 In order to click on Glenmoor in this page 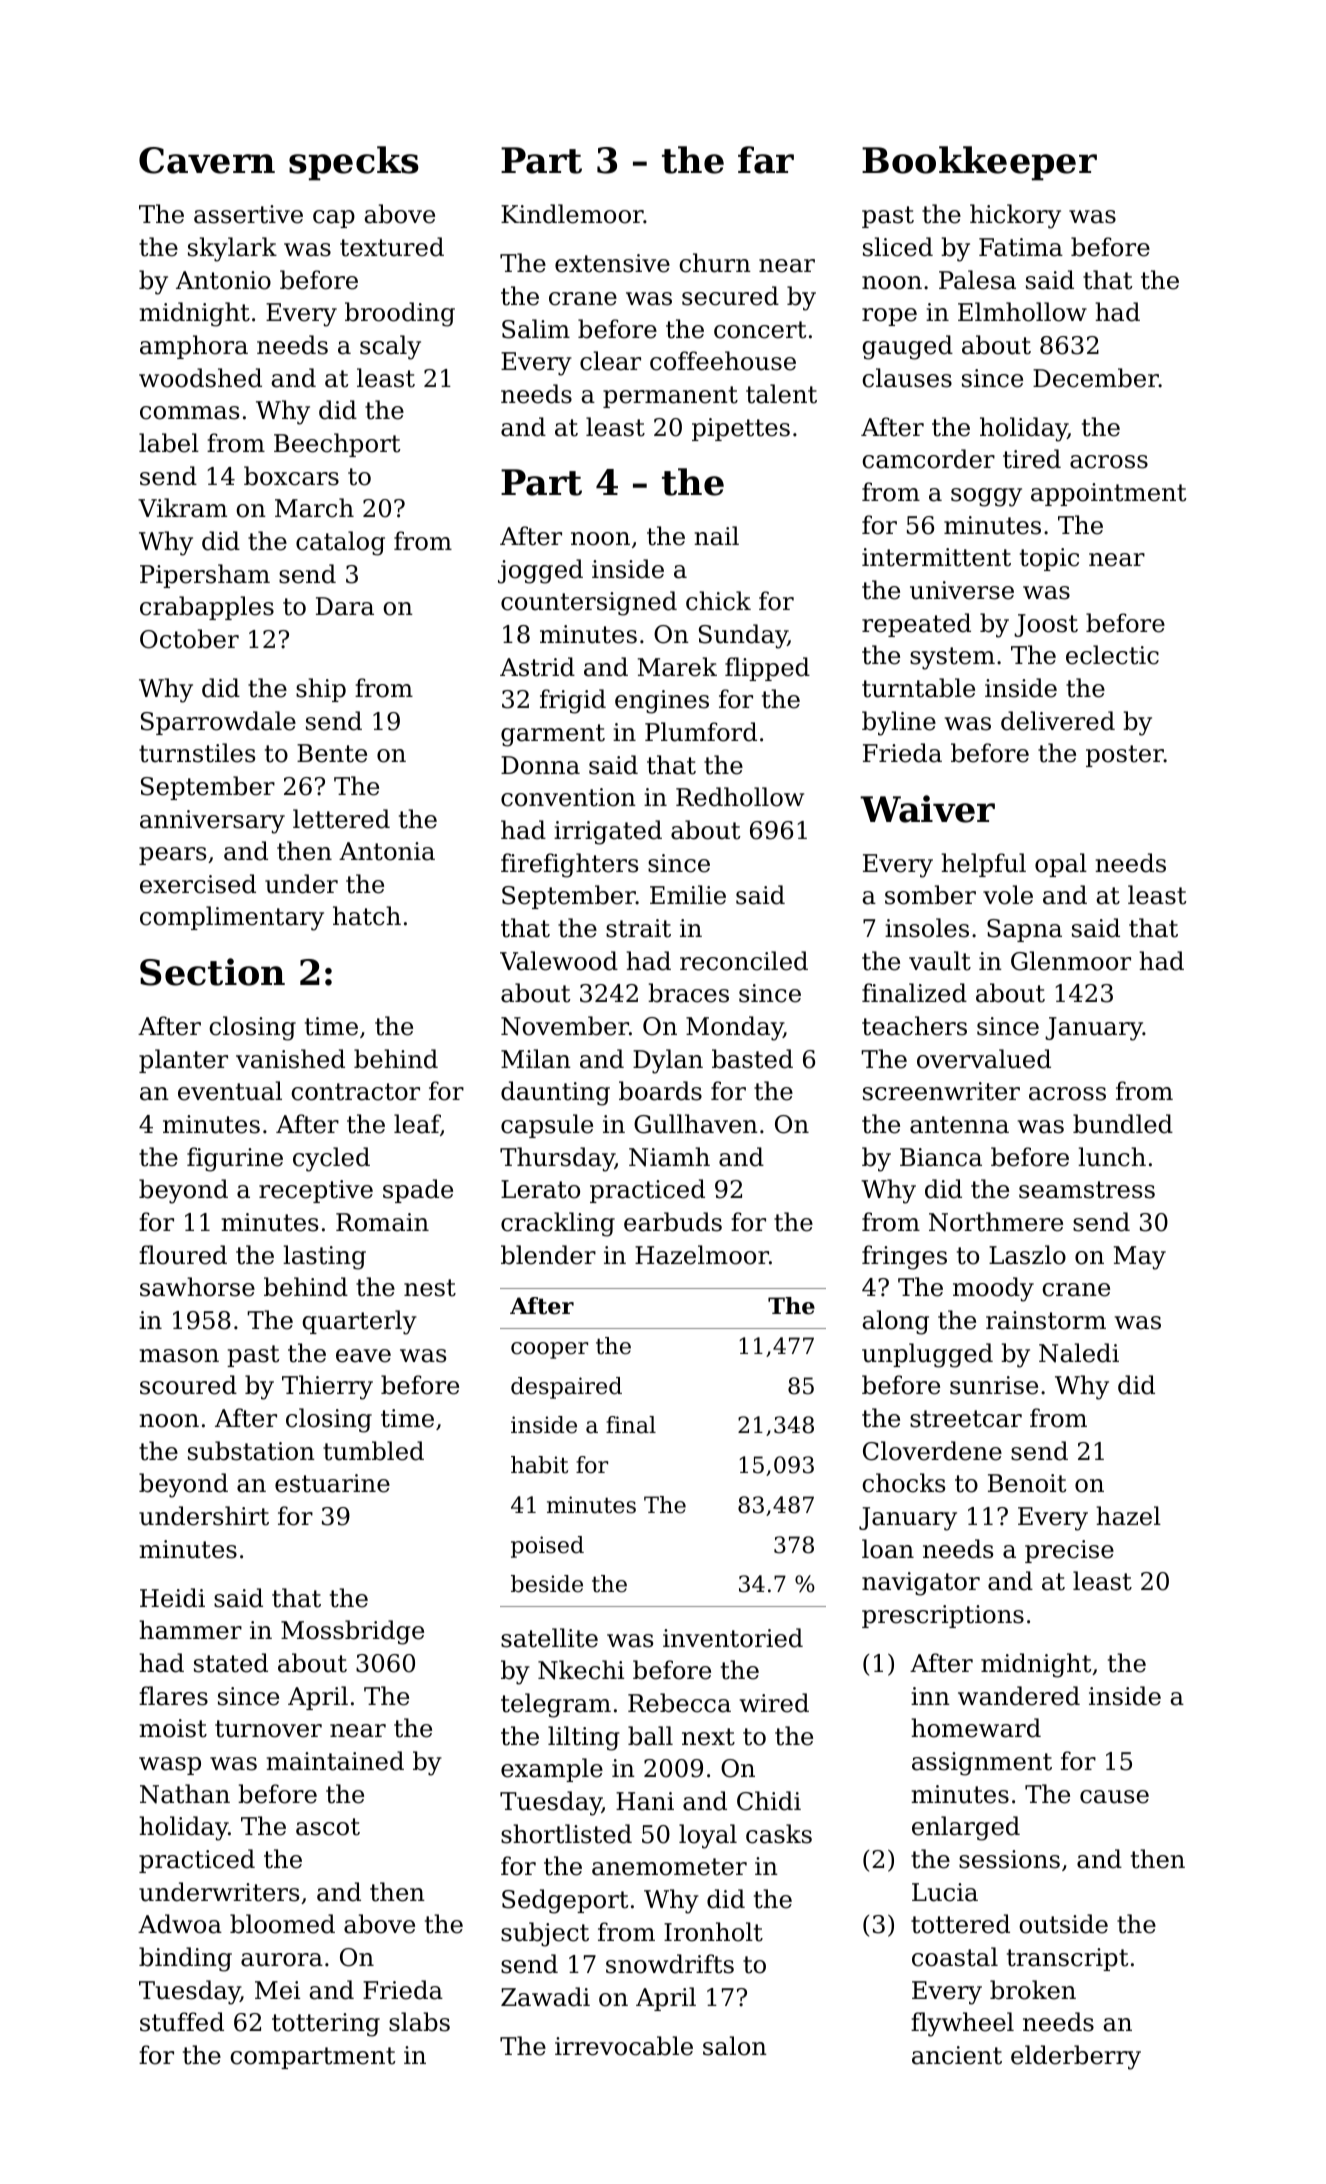, I will do `click(1071, 961)`.
